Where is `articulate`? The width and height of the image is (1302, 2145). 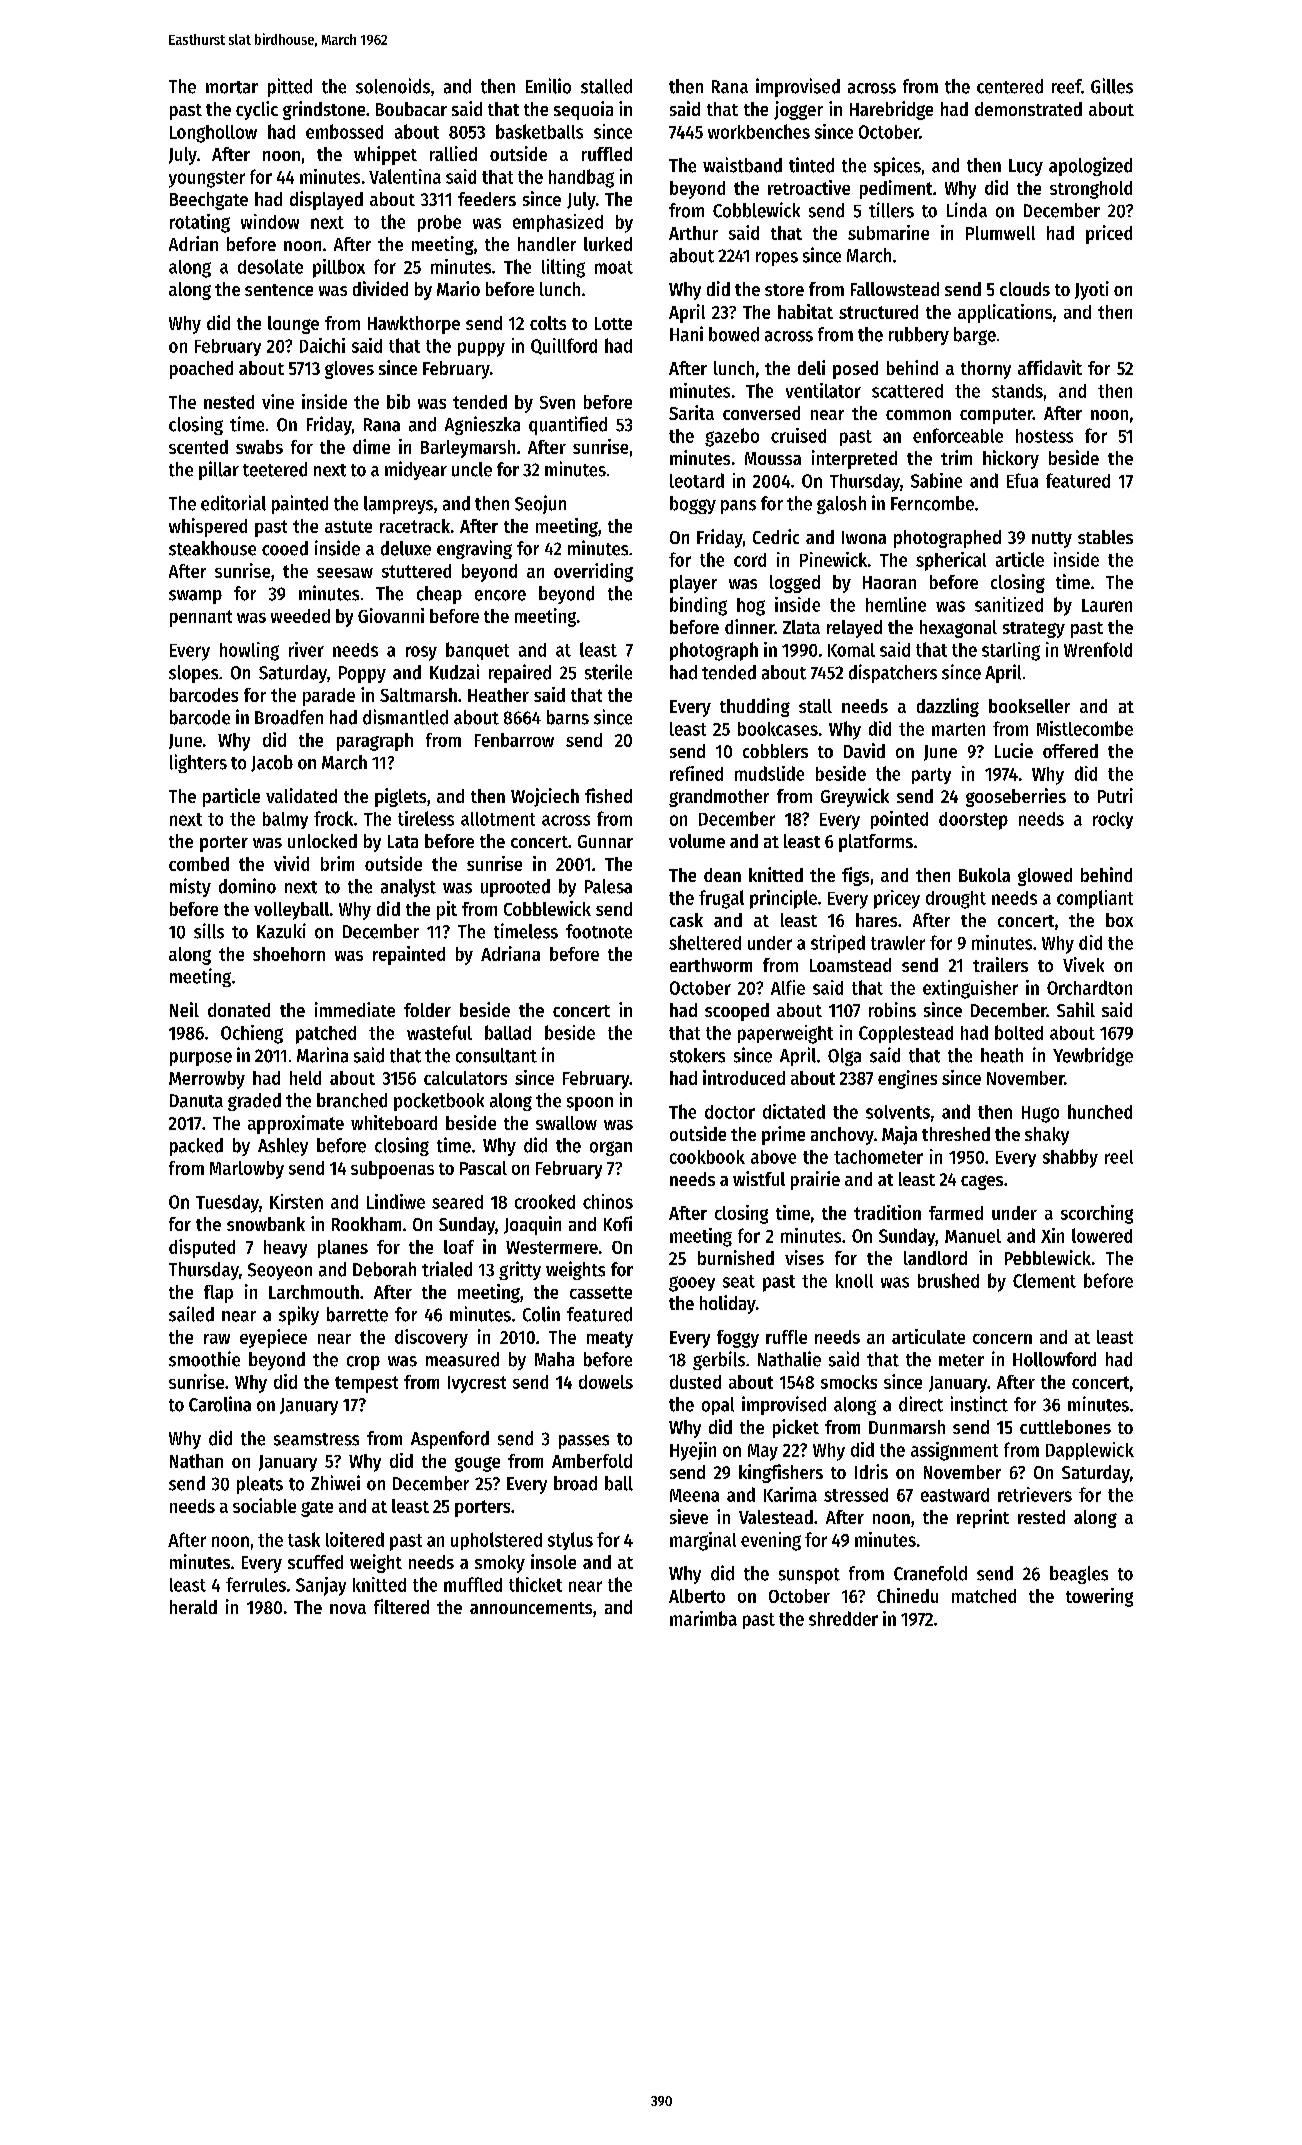
articulate is located at coordinates (928, 1336).
